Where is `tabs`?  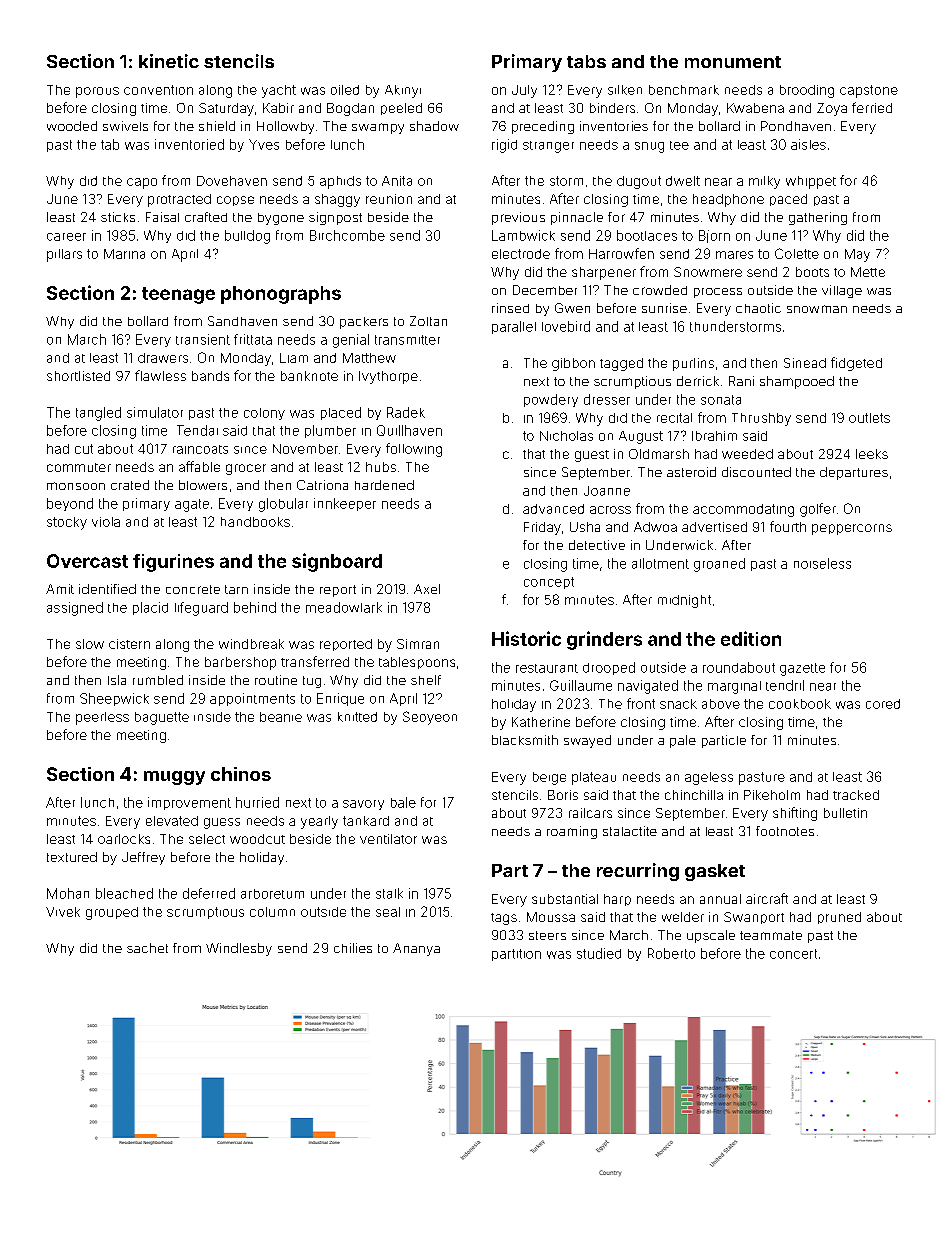 tabs is located at coordinates (586, 61).
